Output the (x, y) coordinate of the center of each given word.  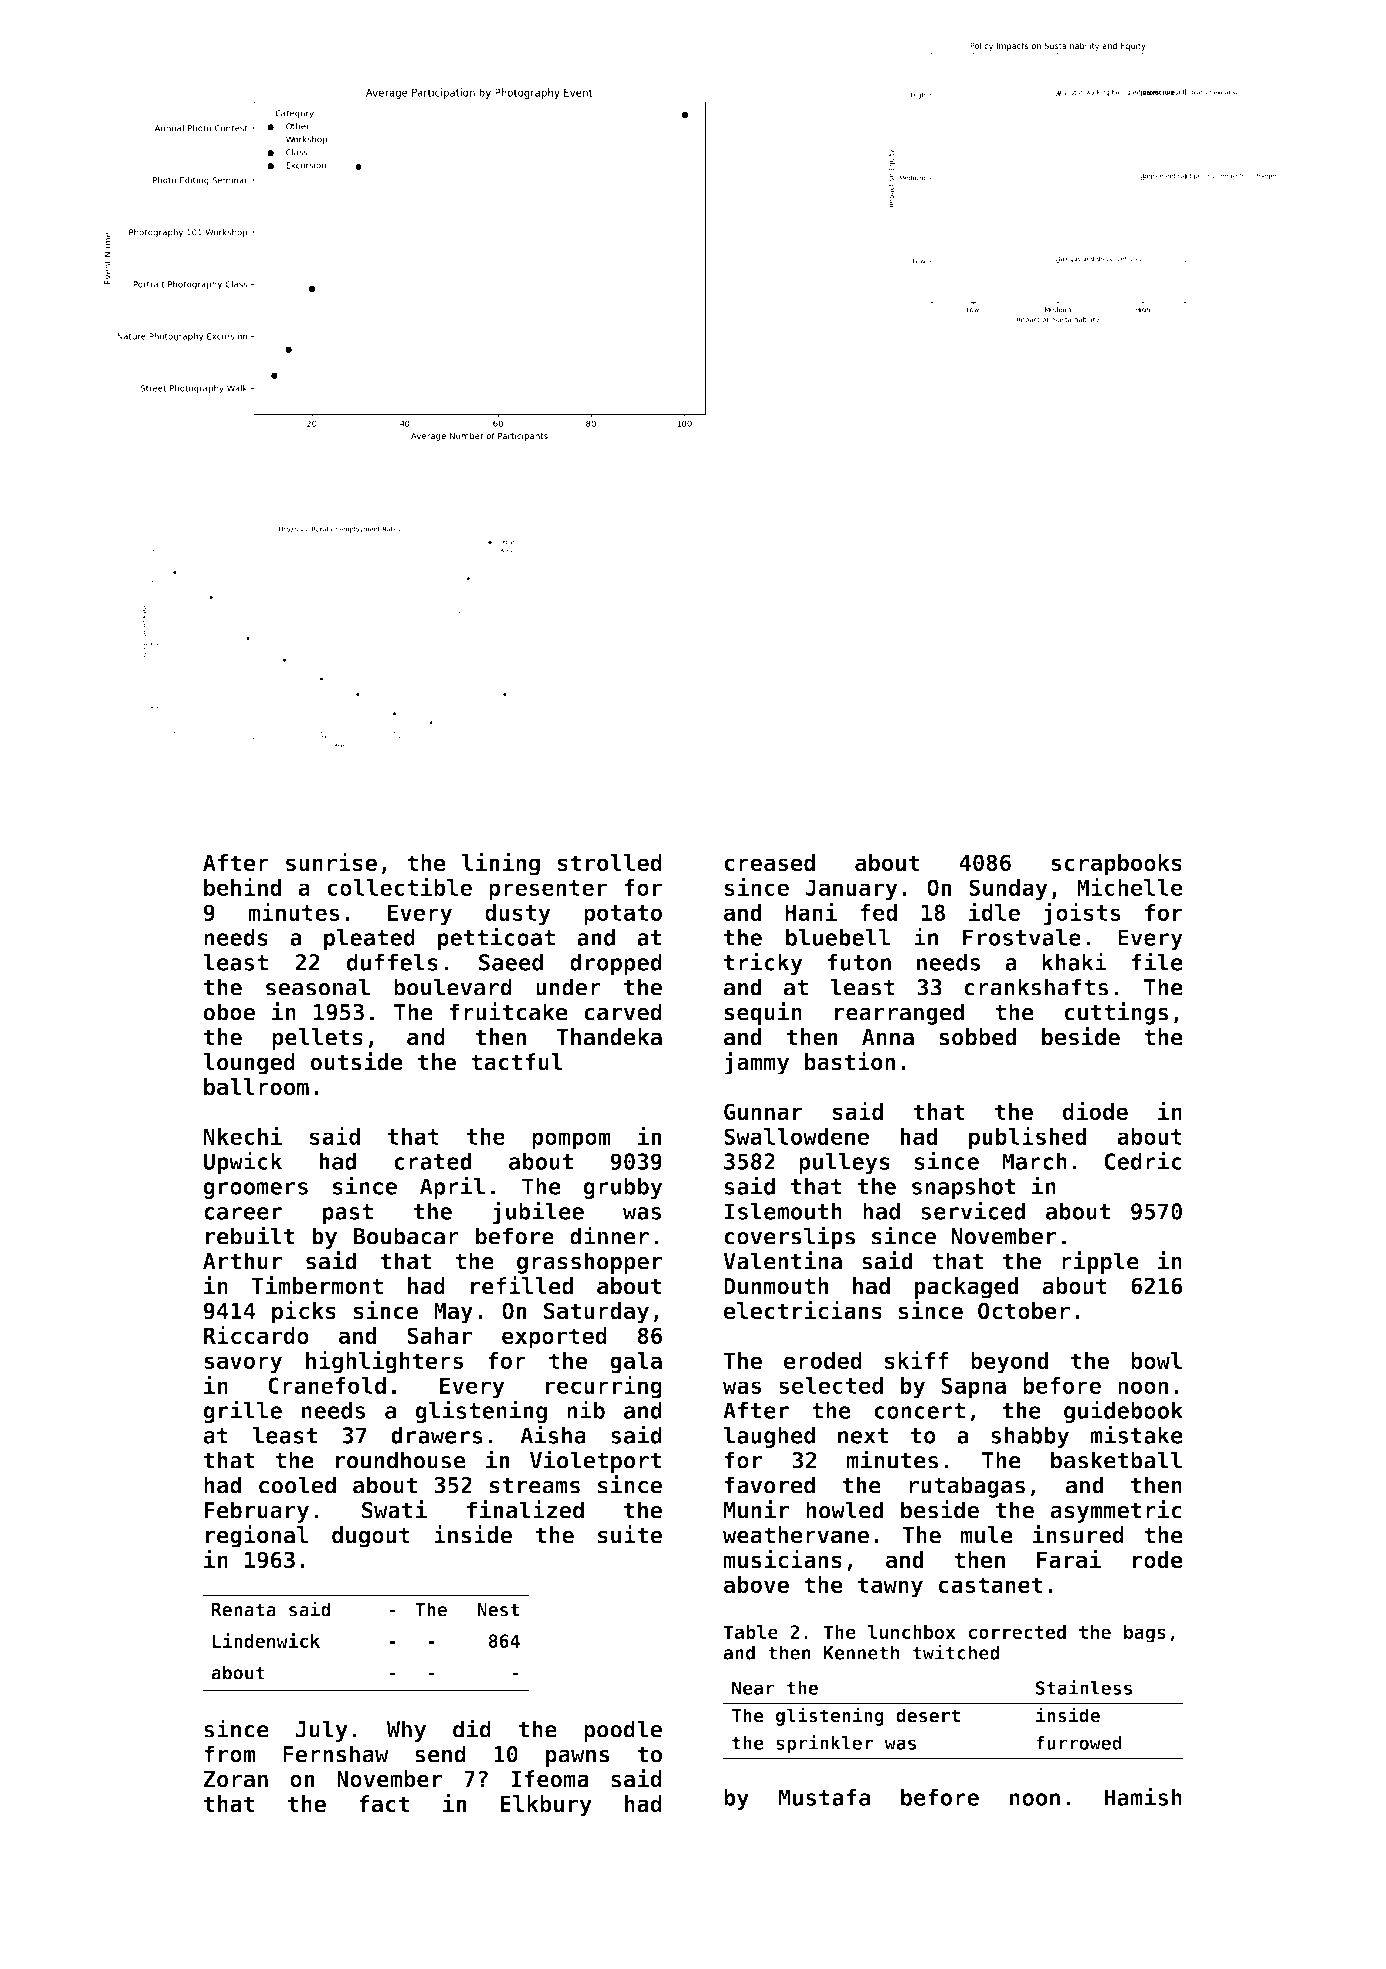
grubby (623, 1188)
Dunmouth (776, 1286)
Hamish (1143, 1796)
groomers (255, 1190)
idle (994, 911)
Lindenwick (266, 1640)
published (1028, 1138)
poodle (623, 1731)
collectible (399, 886)
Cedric (1143, 1160)
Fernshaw (336, 1754)
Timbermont (317, 1285)
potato (623, 915)
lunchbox (912, 1632)
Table (750, 1632)
